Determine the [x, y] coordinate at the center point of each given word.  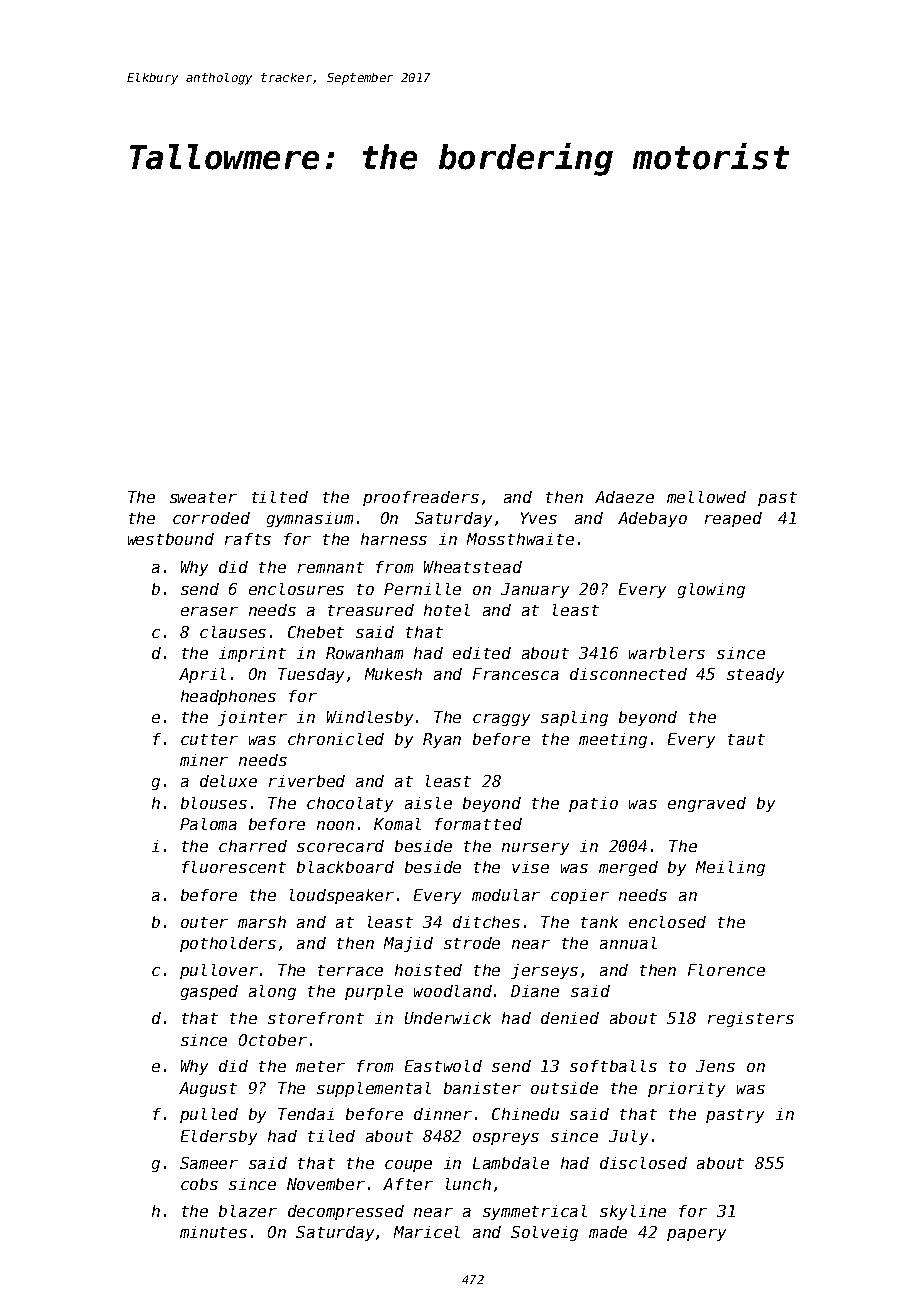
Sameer [209, 1163]
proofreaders [421, 498]
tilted [280, 497]
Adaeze [624, 497]
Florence [726, 970]
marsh [262, 922]
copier [580, 896]
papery [696, 1235]
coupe [408, 1166]
